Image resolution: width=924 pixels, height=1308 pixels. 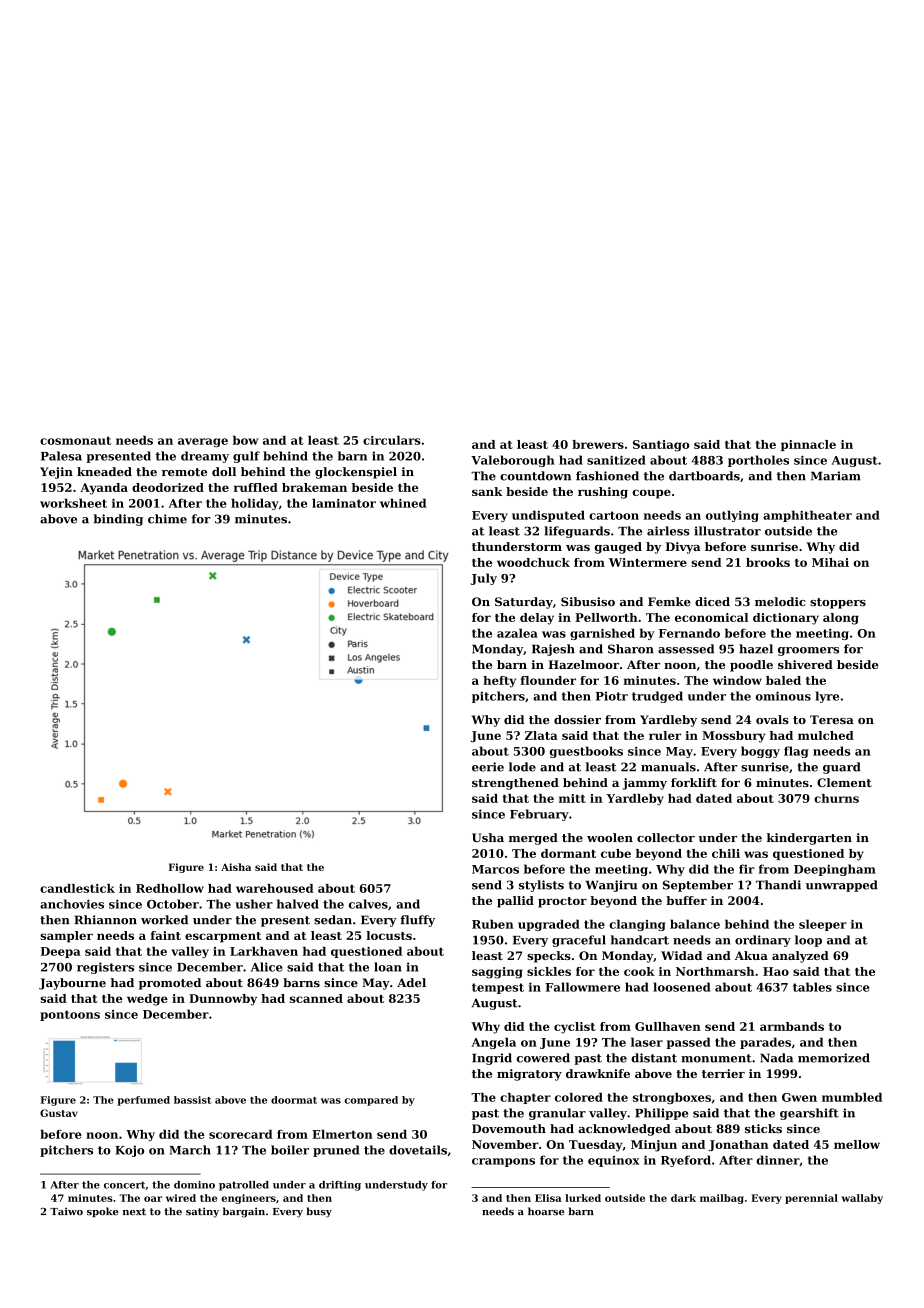 I want to click on crampons, so click(x=503, y=1162).
